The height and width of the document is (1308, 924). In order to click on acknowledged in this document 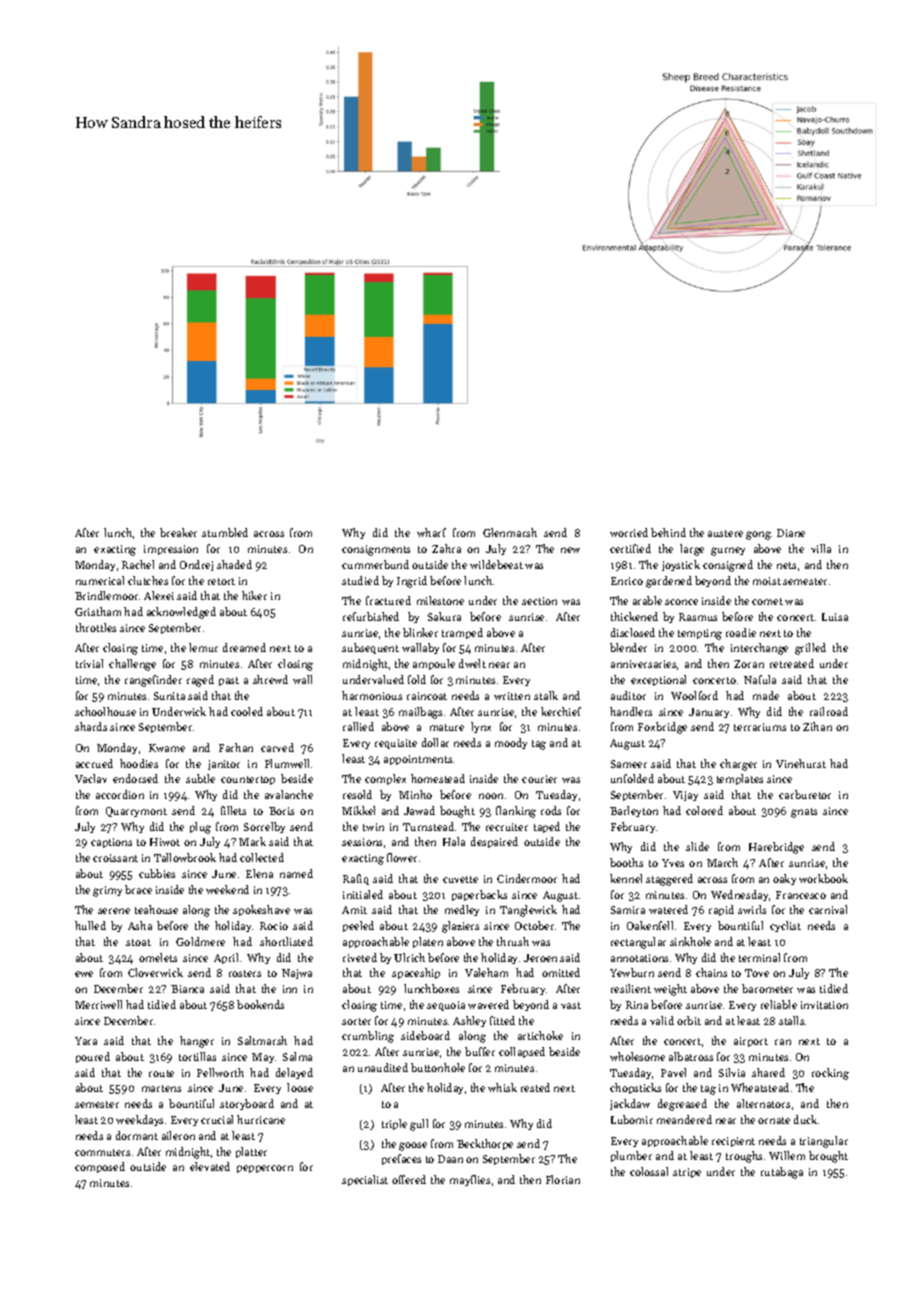, I will do `click(181, 613)`.
